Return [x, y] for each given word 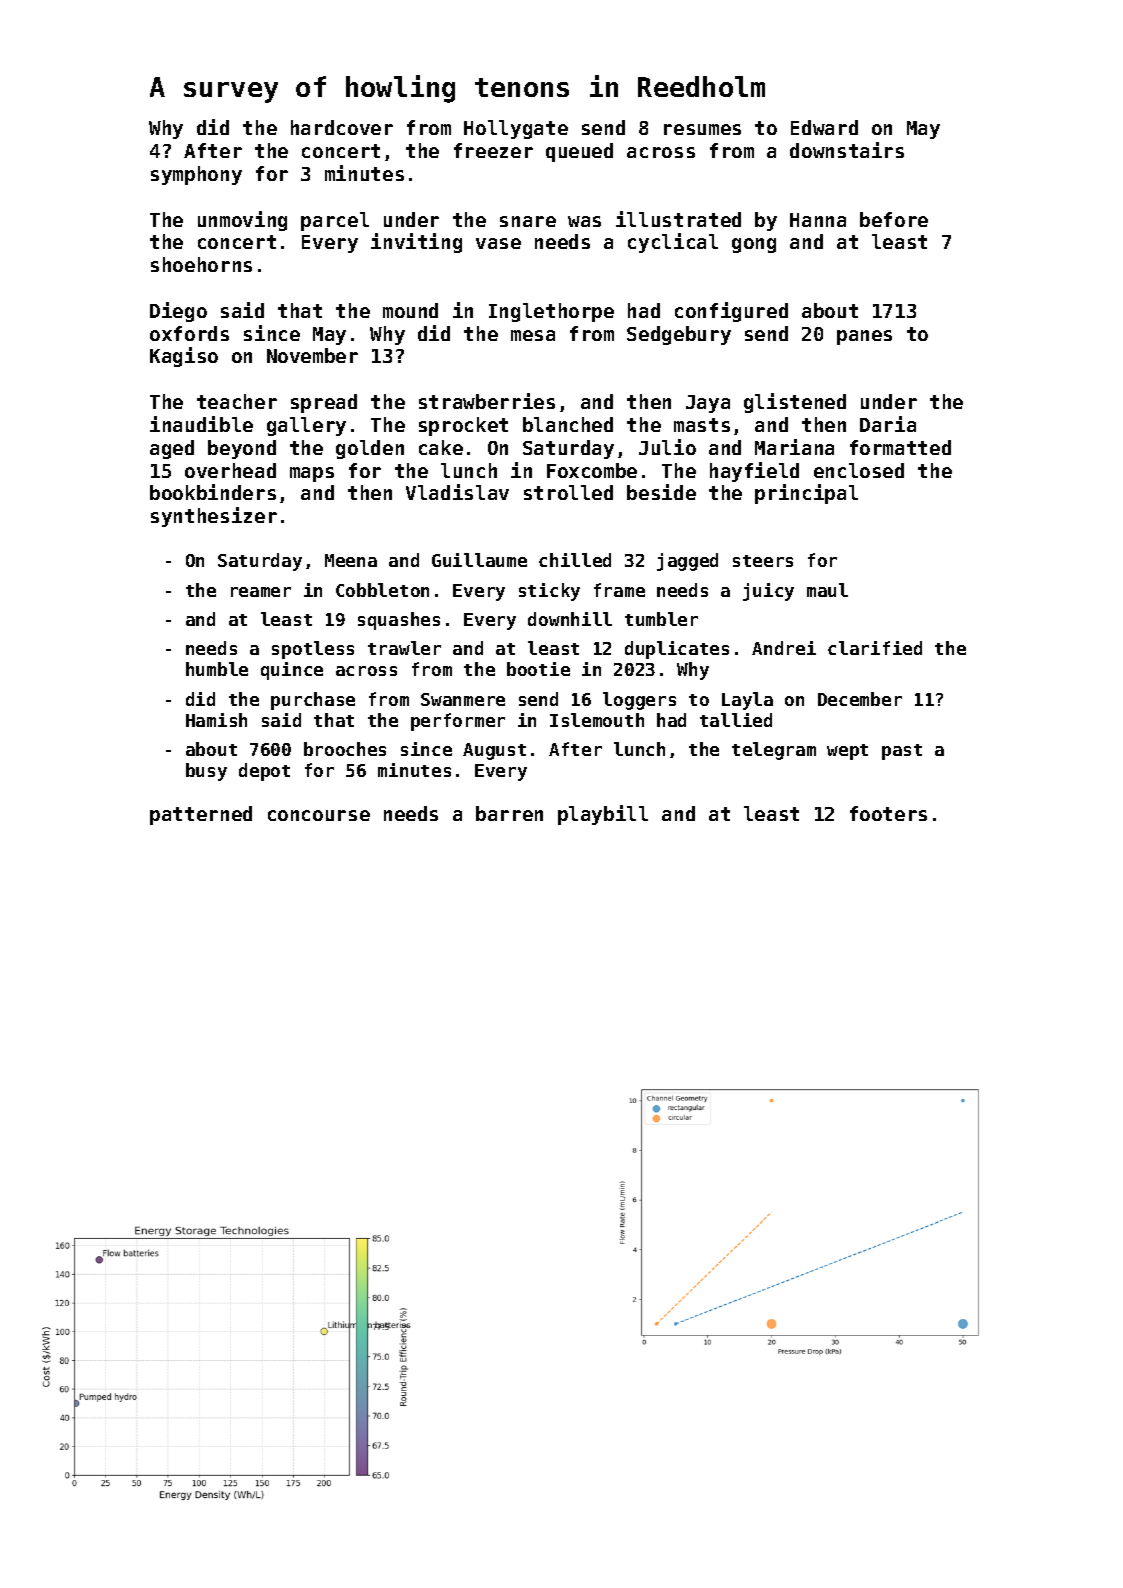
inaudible [201, 424]
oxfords [189, 333]
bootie [538, 669]
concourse [319, 815]
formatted [900, 447]
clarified [875, 648]
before [894, 219]
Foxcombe [592, 470]
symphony [196, 175]
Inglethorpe [551, 312]
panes [864, 337]
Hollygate [516, 129]
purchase [313, 701]
